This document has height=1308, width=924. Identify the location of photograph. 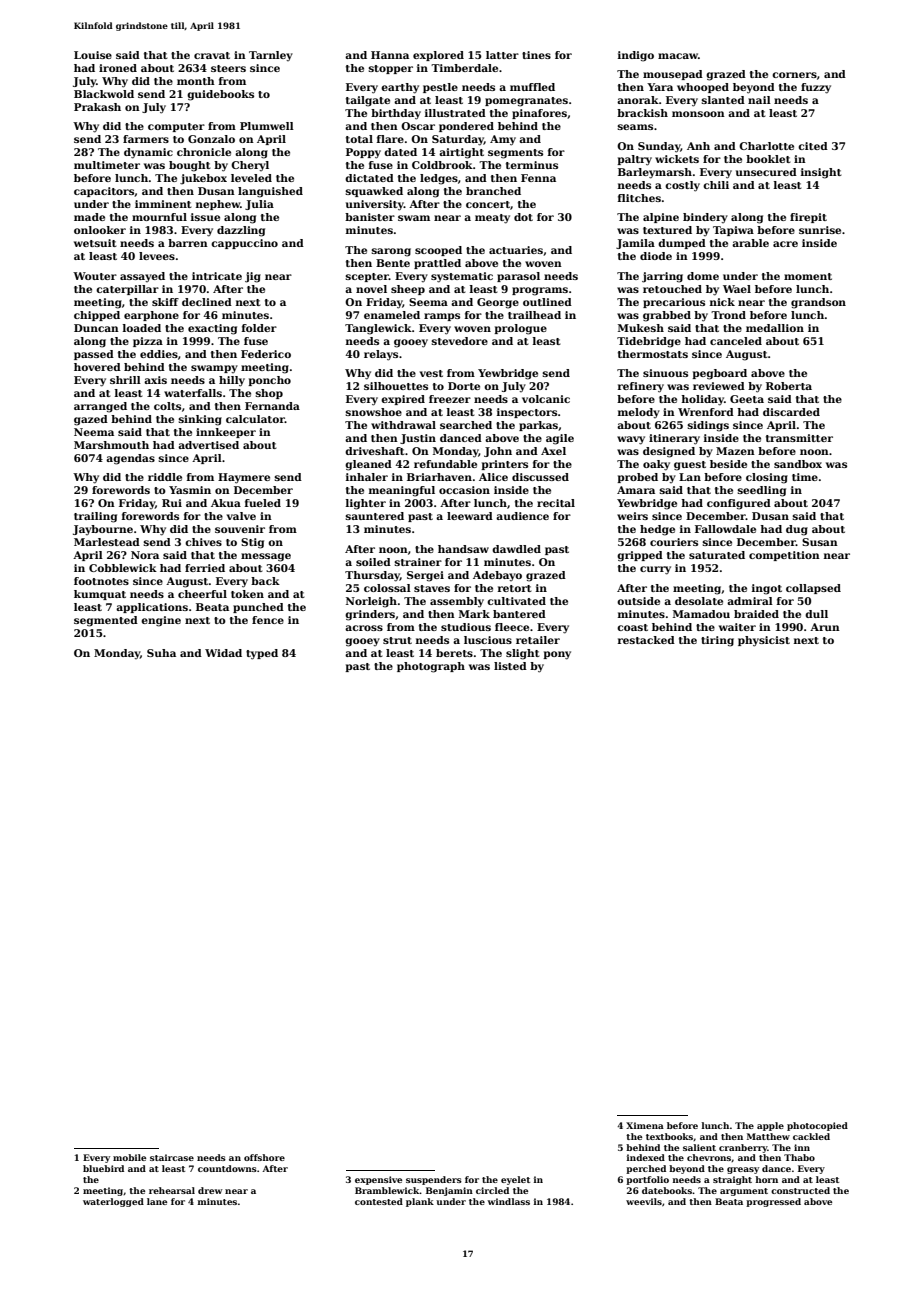
(431, 667).
